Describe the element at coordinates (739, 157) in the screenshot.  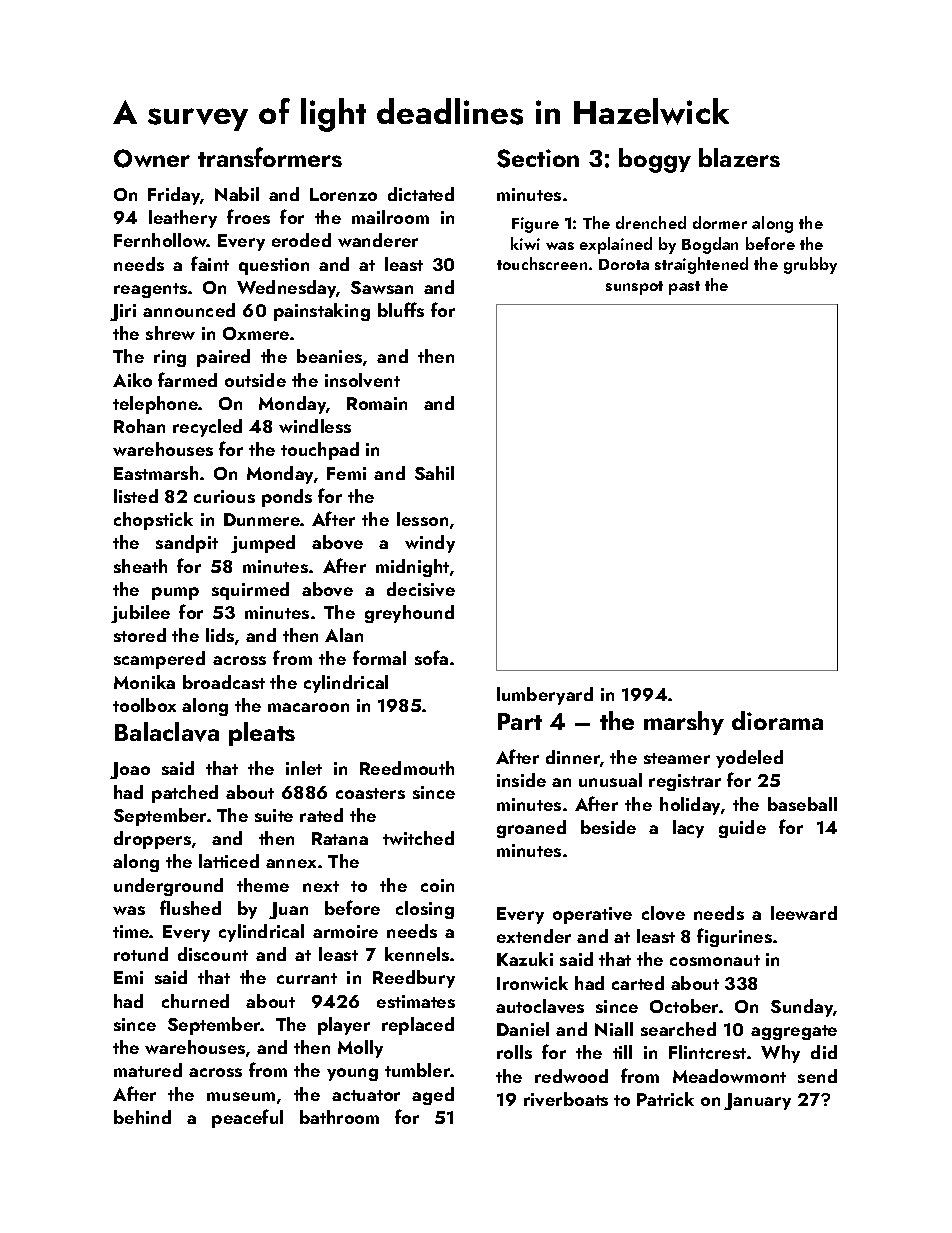
I see `blazers` at that location.
